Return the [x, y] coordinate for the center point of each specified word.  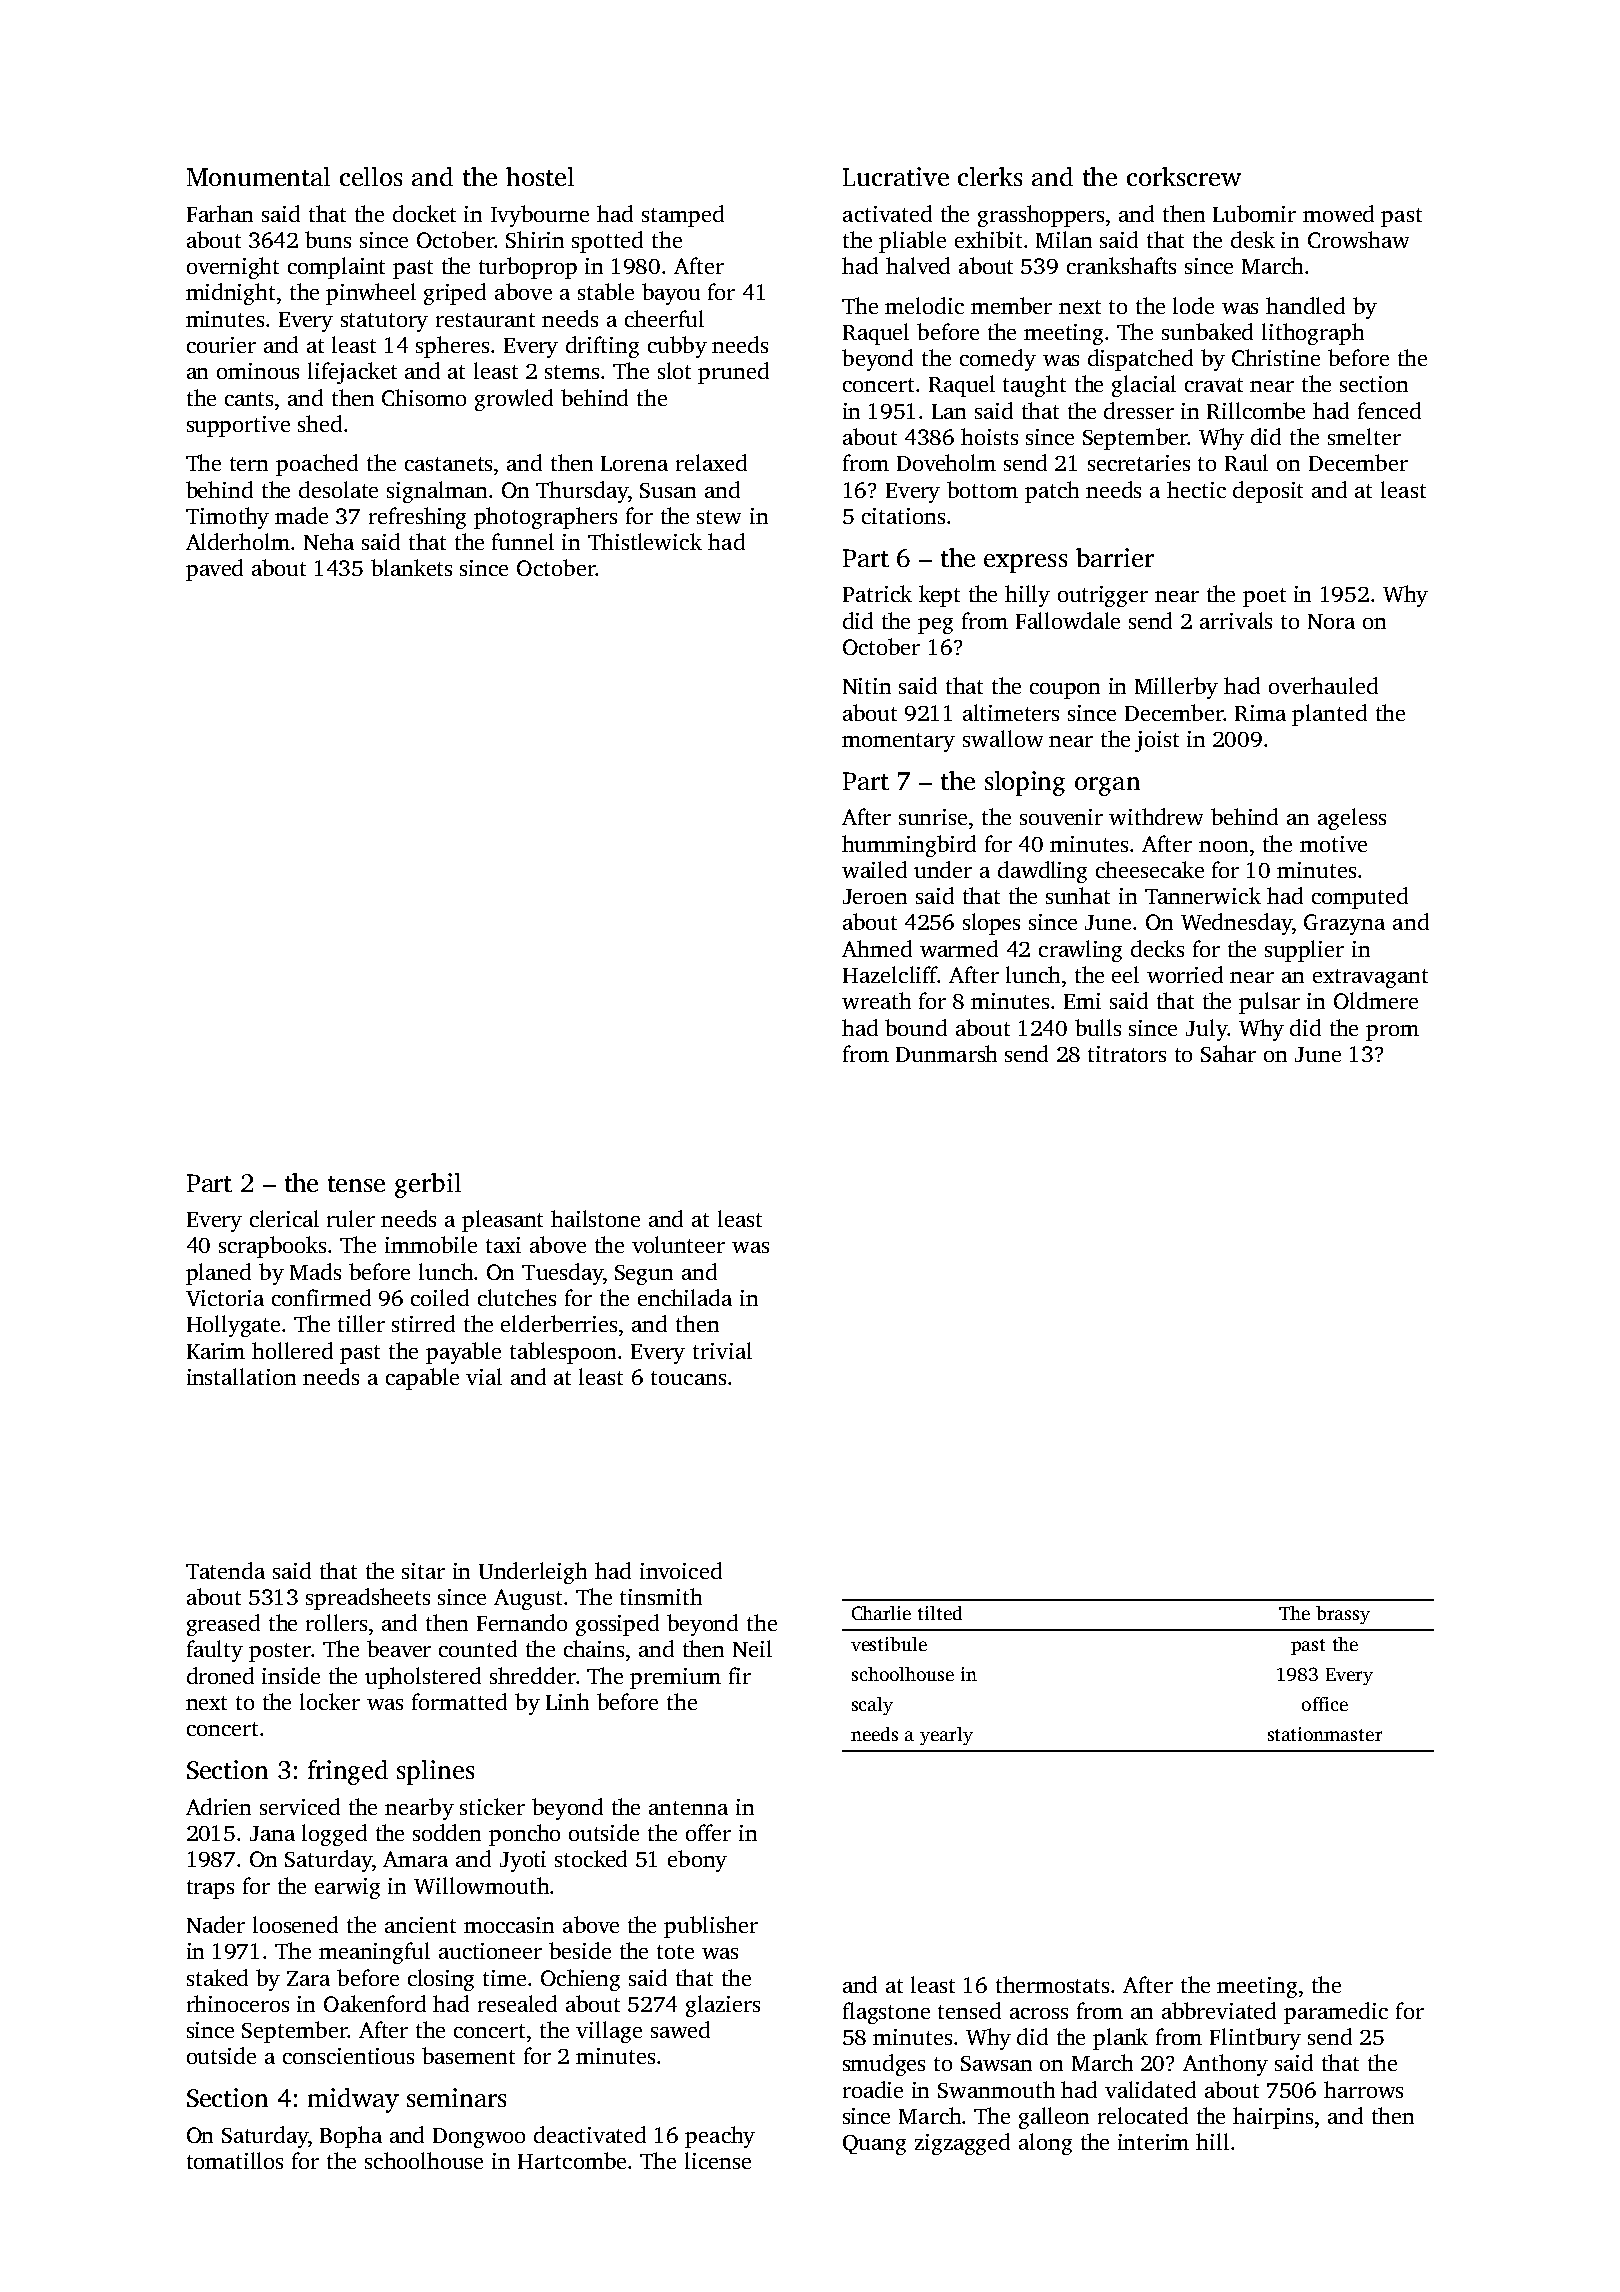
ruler [351, 1218]
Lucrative [896, 176]
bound [916, 1027]
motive [1333, 844]
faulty [215, 1651]
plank [1120, 2039]
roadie [873, 2089]
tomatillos [235, 2160]
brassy [1343, 1615]
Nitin [867, 686]
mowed [1338, 213]
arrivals [1236, 620]
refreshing [417, 518]
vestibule [889, 1644]
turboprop [528, 268]
